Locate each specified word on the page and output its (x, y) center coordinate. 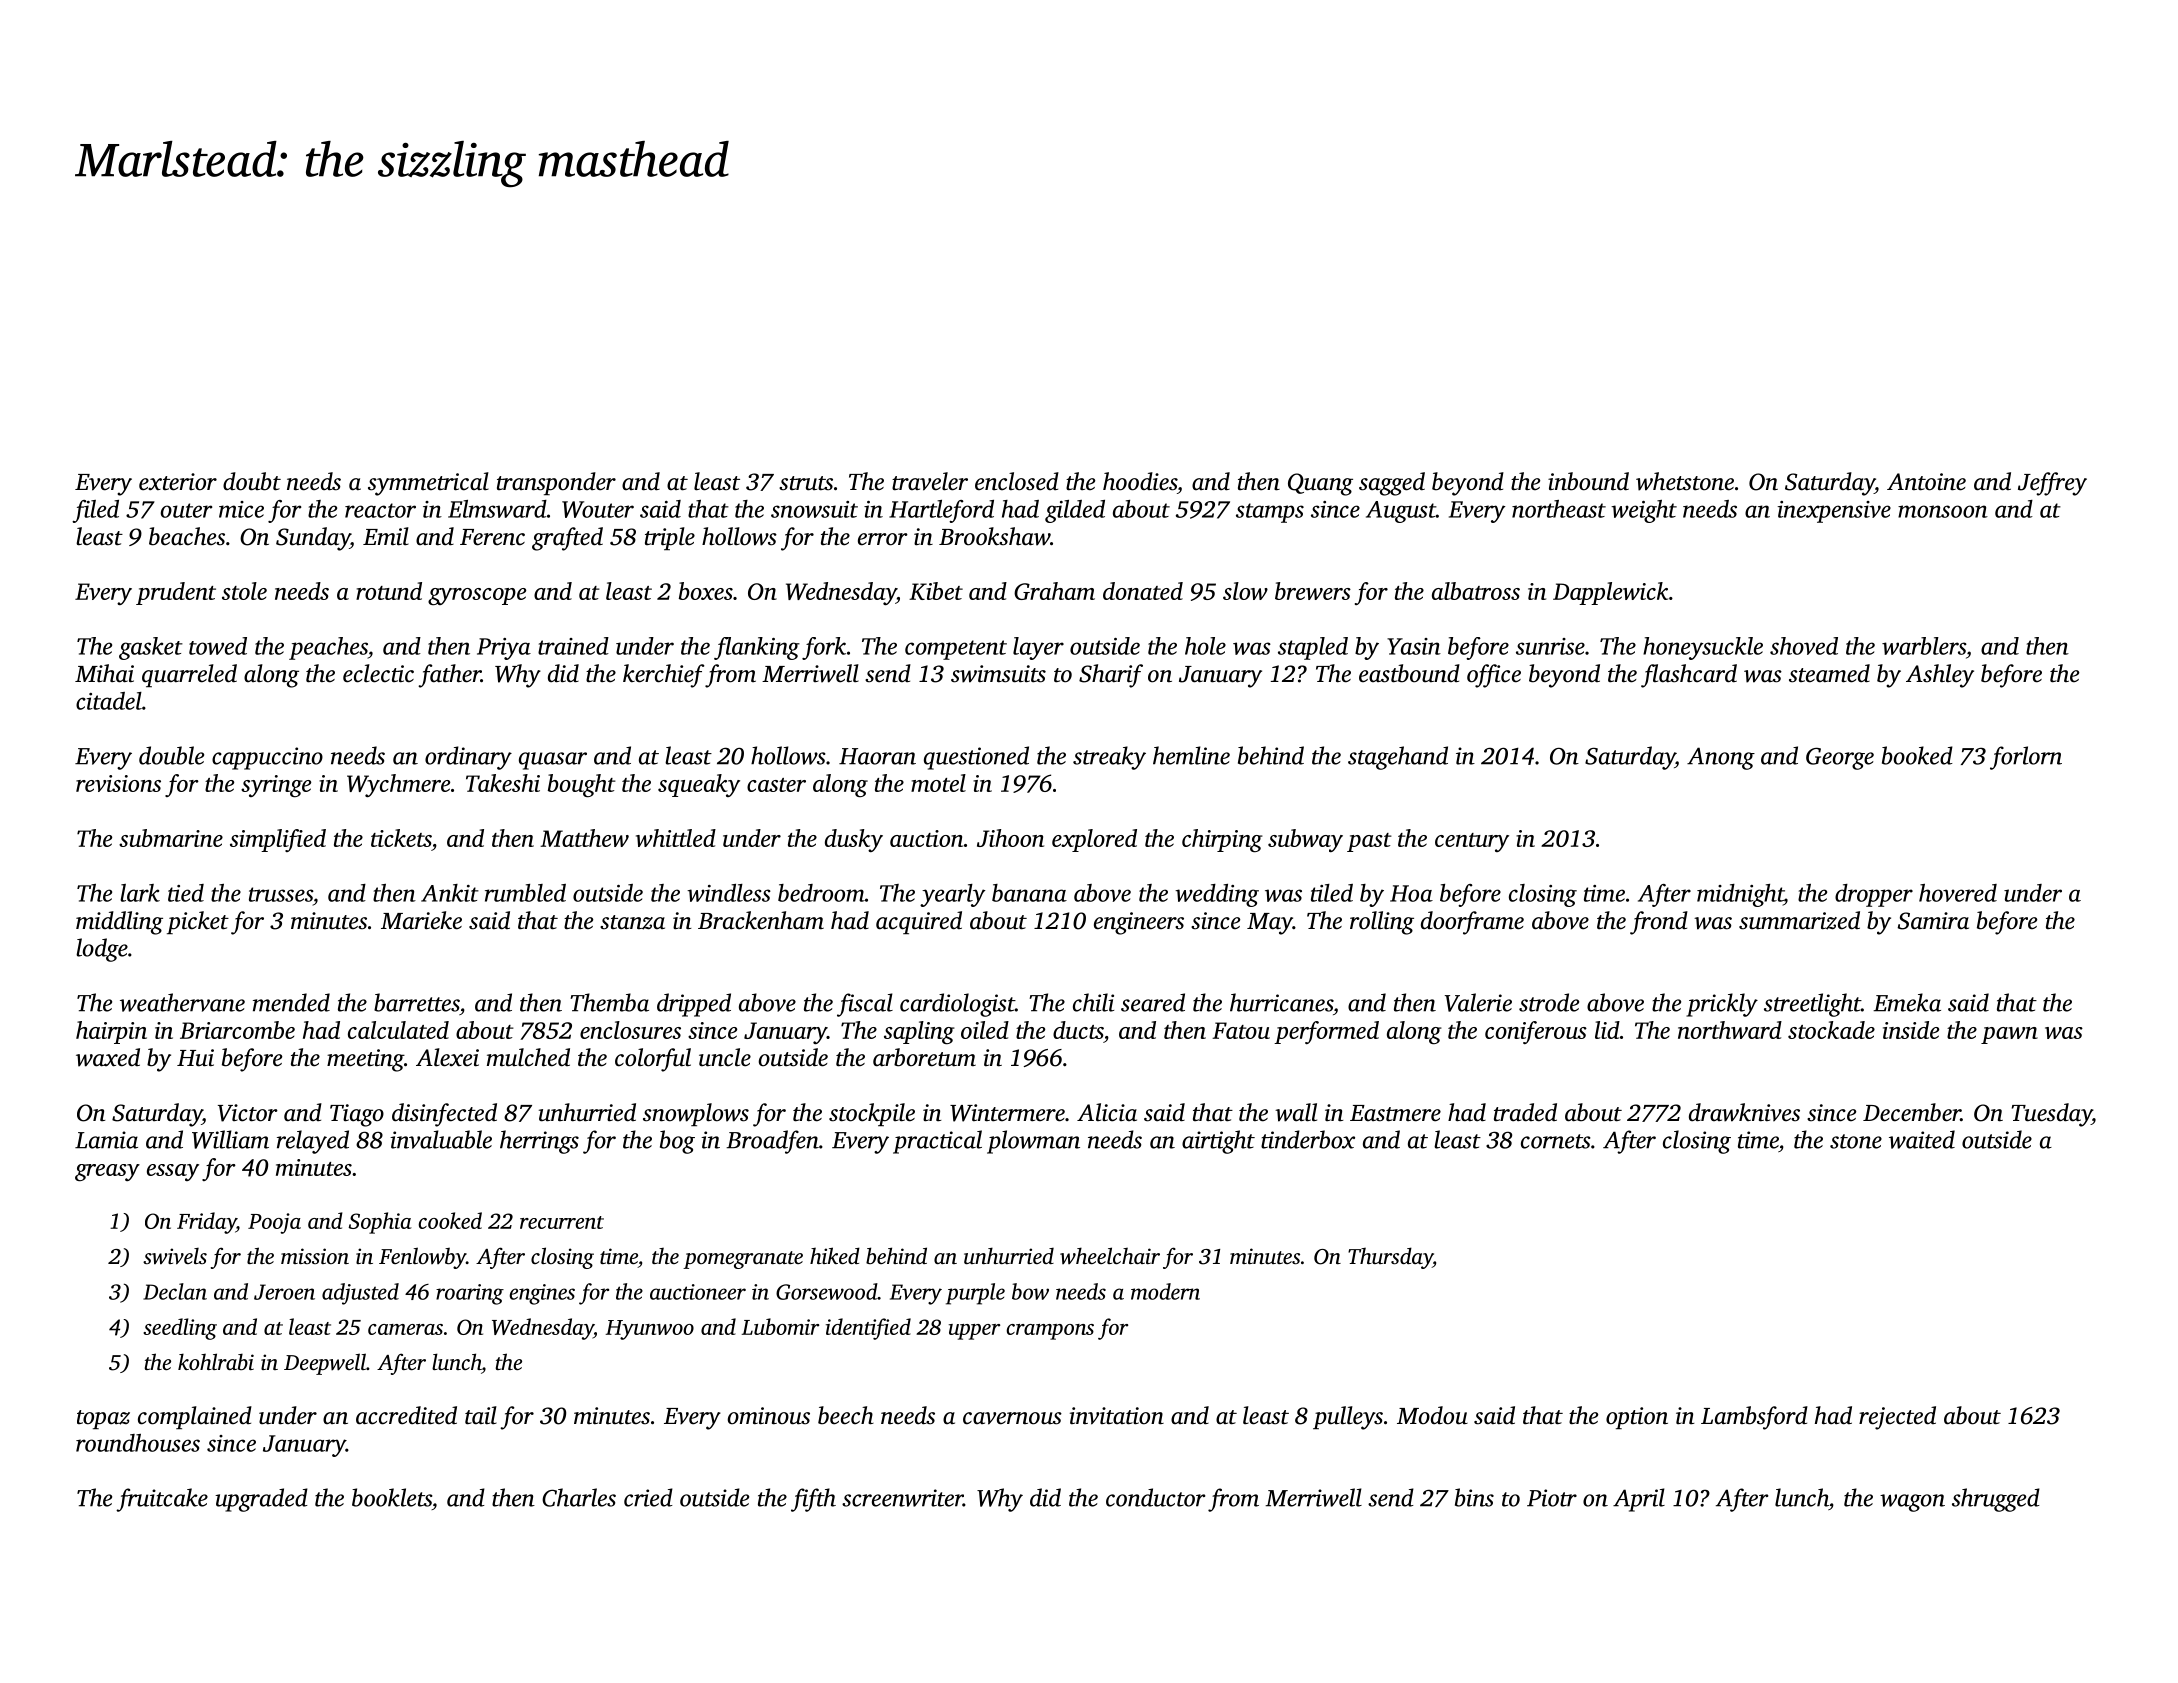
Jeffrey (2052, 484)
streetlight (1812, 1005)
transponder (556, 483)
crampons (1050, 1332)
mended (291, 1002)
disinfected (444, 1115)
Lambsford (1754, 1418)
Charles (579, 1497)
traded (1525, 1112)
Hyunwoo (650, 1330)
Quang (1320, 484)
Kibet (936, 591)
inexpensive (1834, 512)
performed (1326, 1032)
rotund (389, 591)
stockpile (872, 1114)
